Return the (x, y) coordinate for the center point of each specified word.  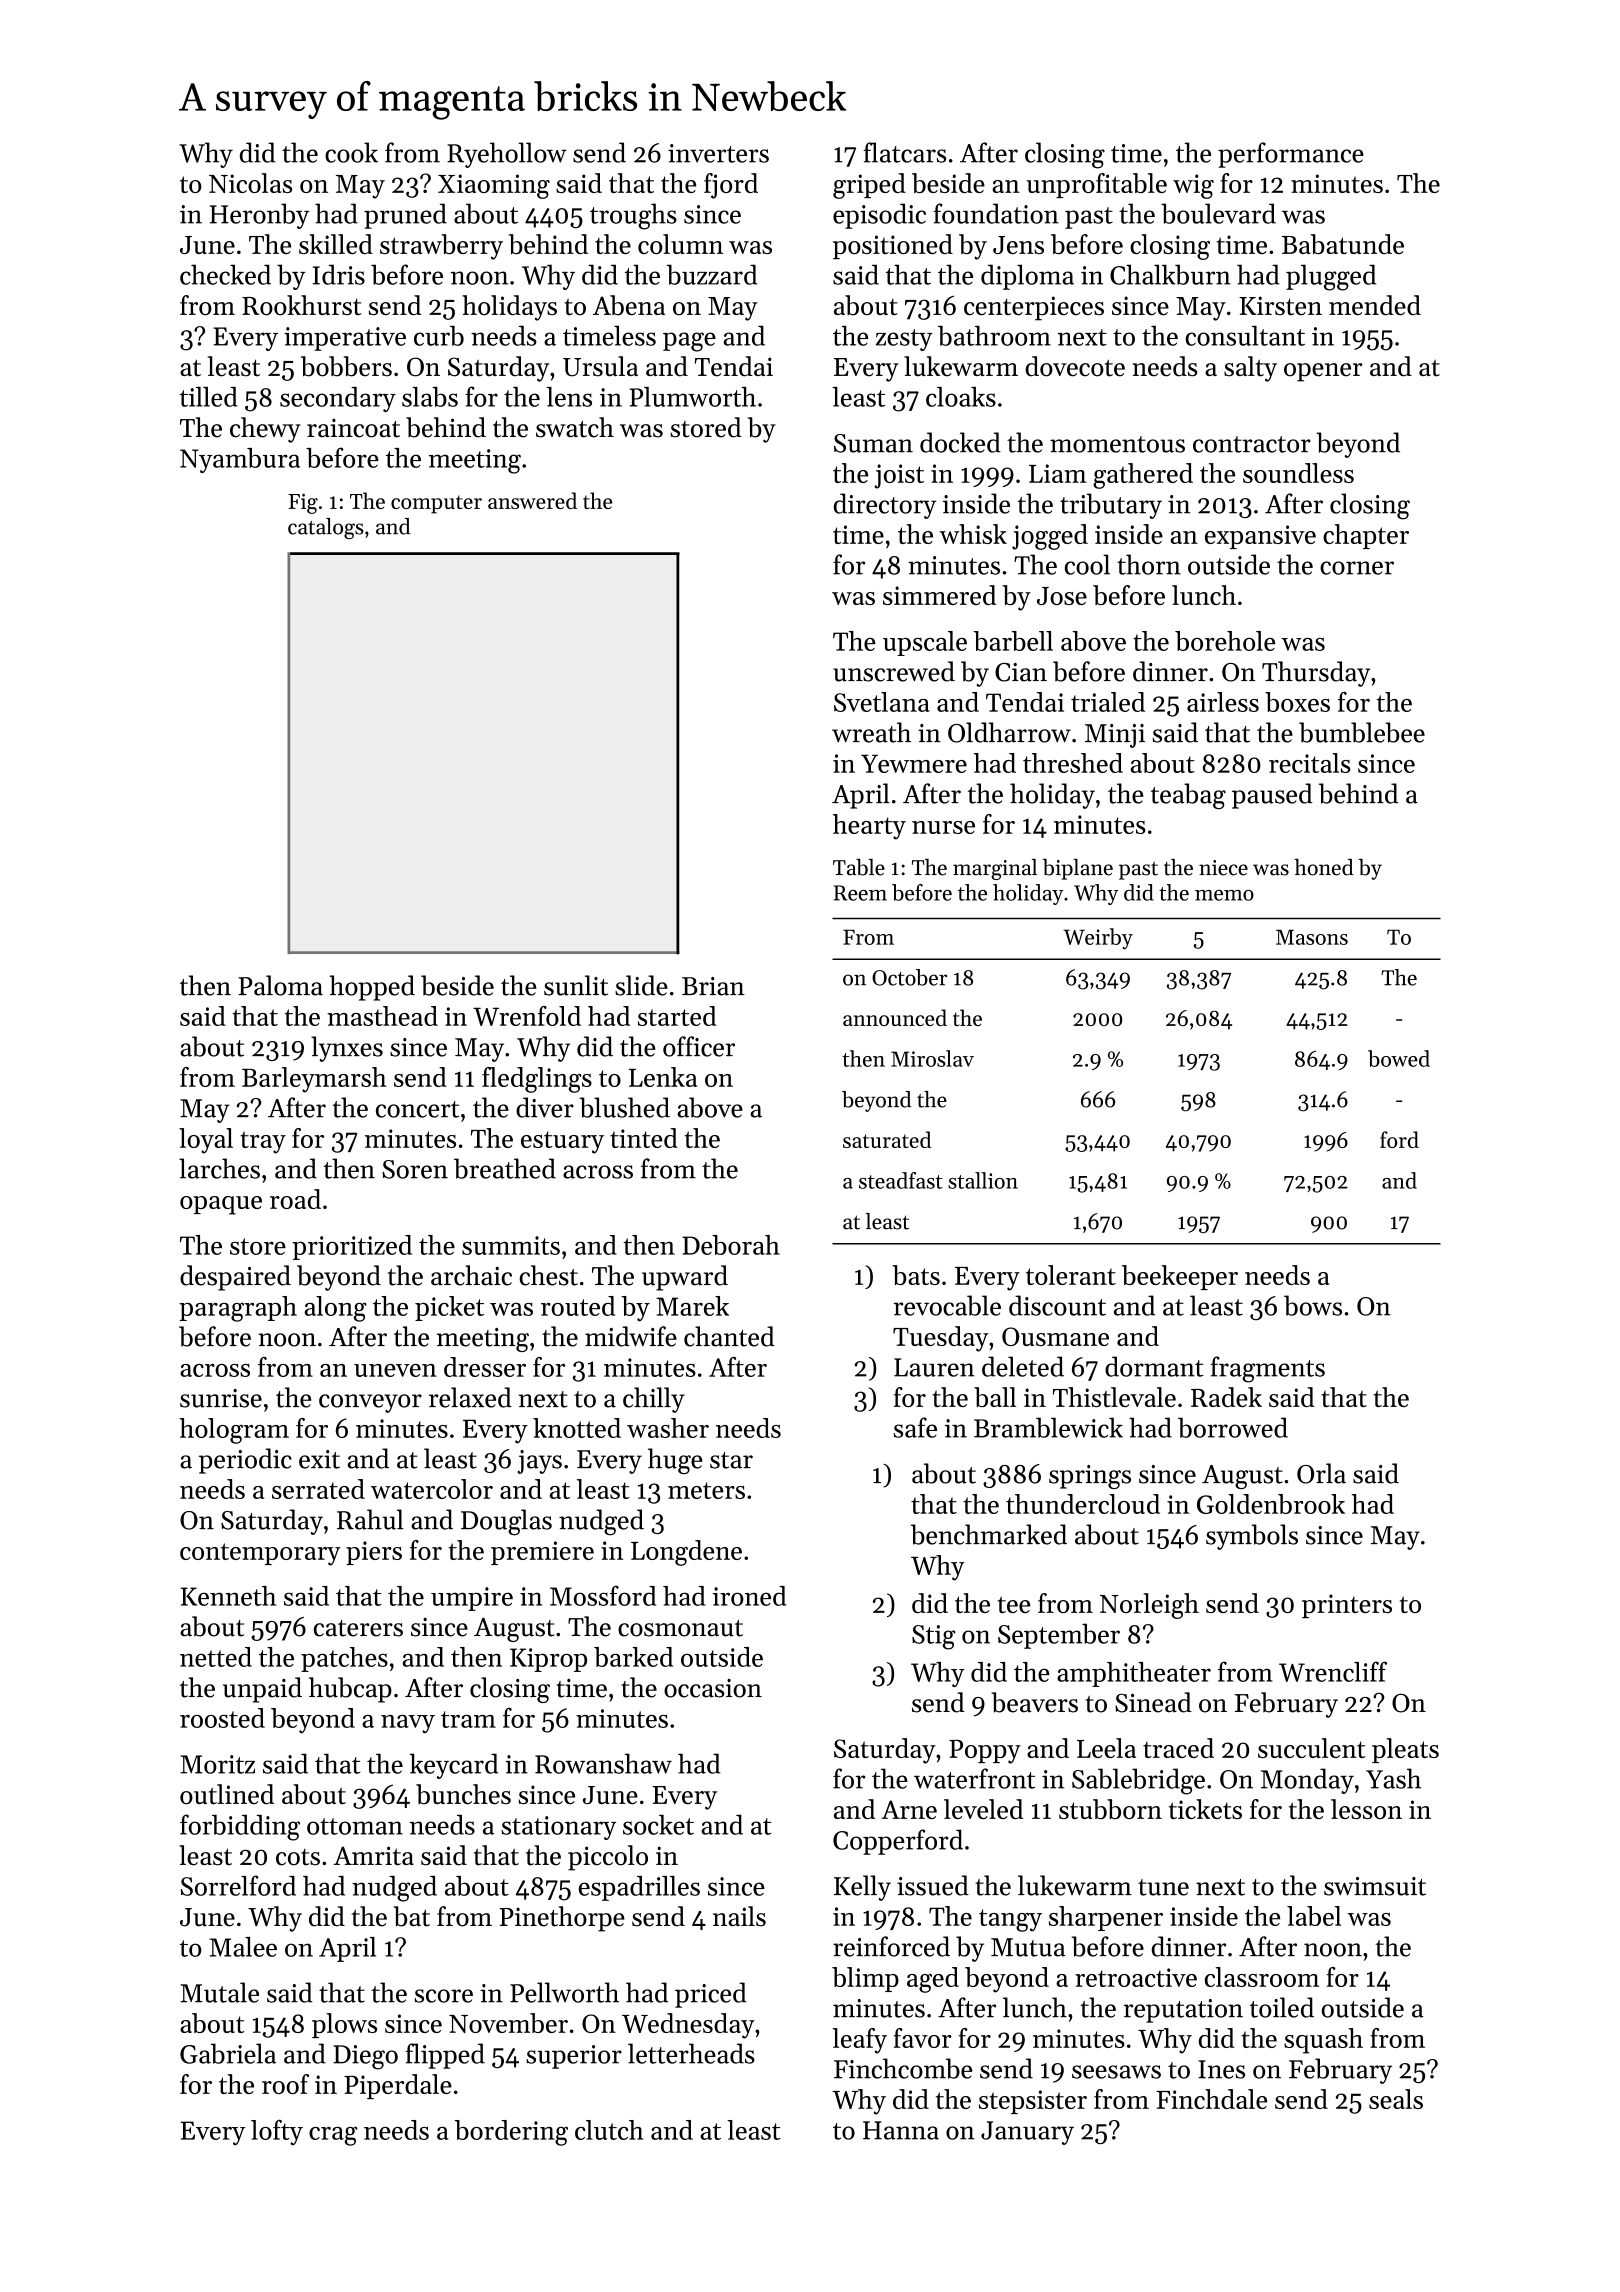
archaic (471, 1275)
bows (1313, 1305)
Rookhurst (302, 305)
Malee (243, 1947)
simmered (939, 595)
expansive (1260, 537)
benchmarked (989, 1534)
